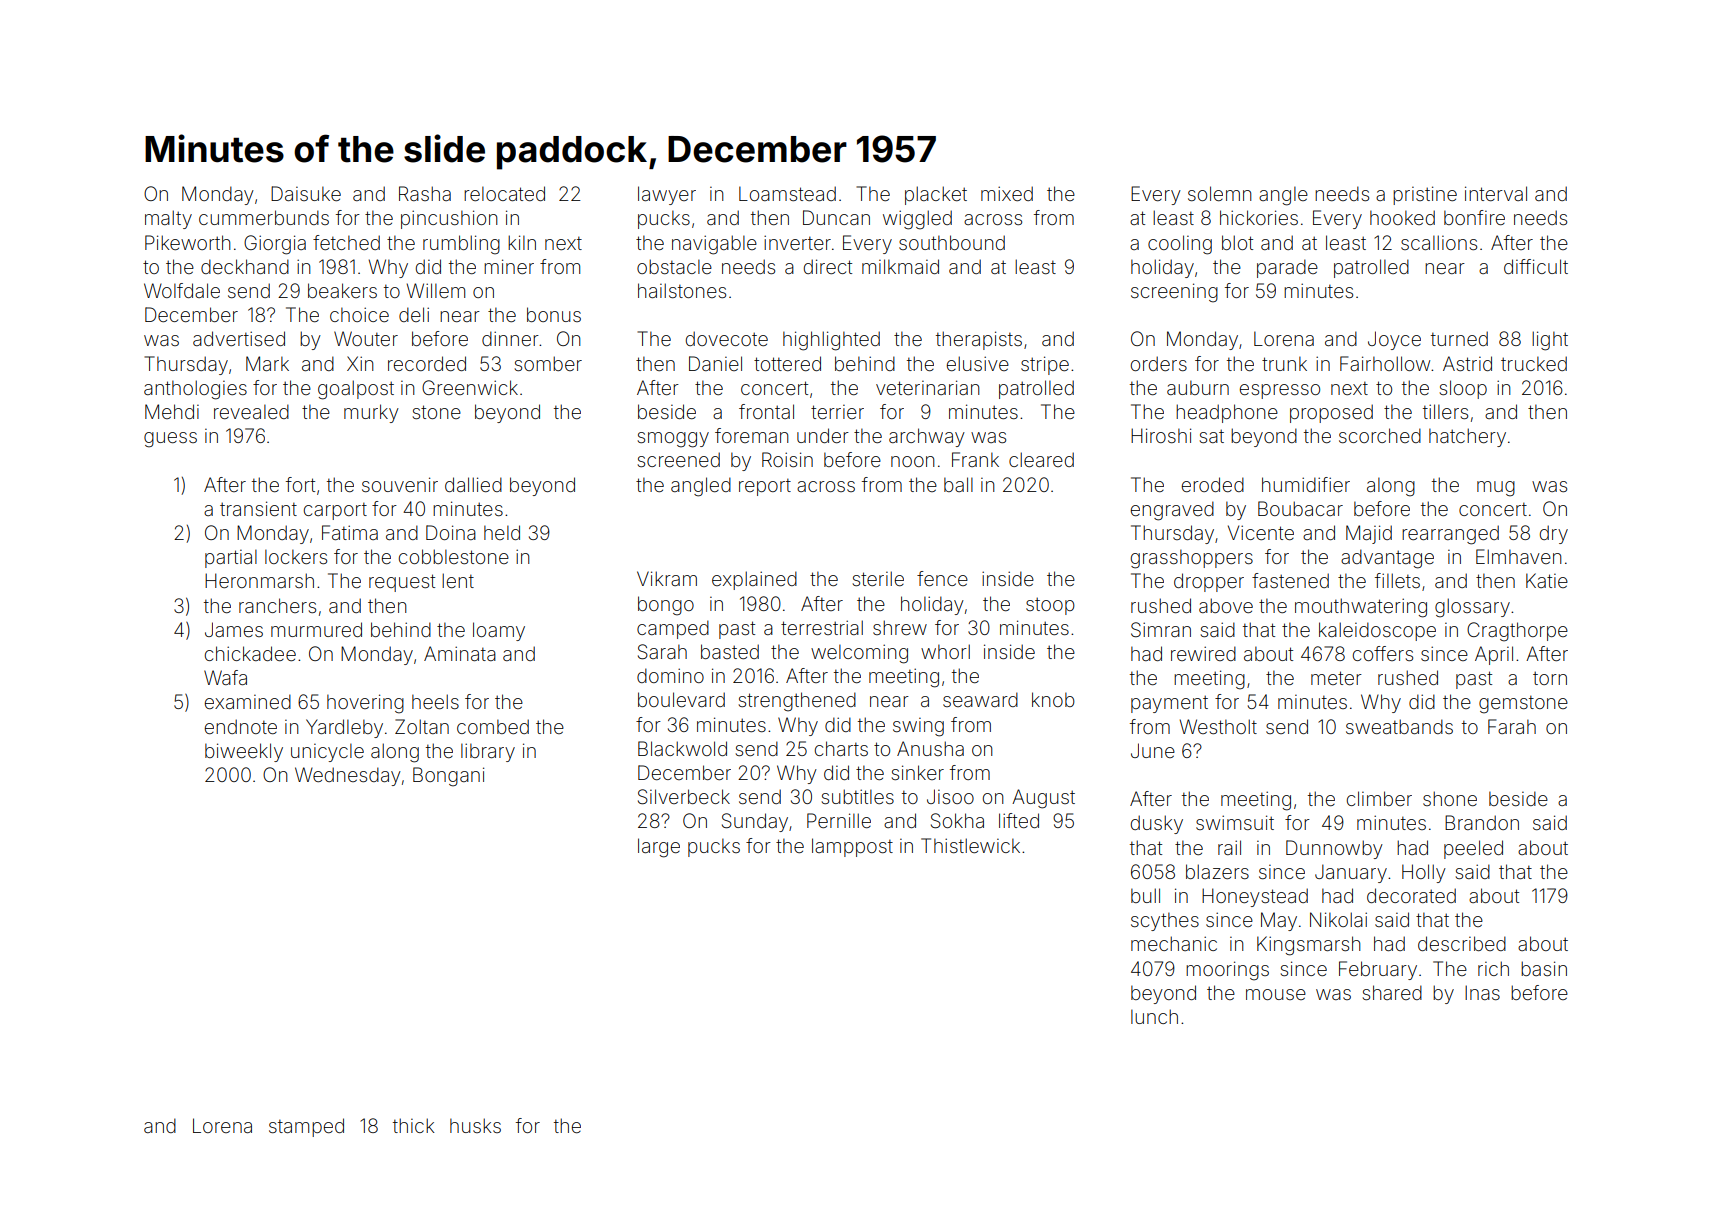  Describe the element at coordinates (1154, 1016) in the document. I see `lunch` at that location.
